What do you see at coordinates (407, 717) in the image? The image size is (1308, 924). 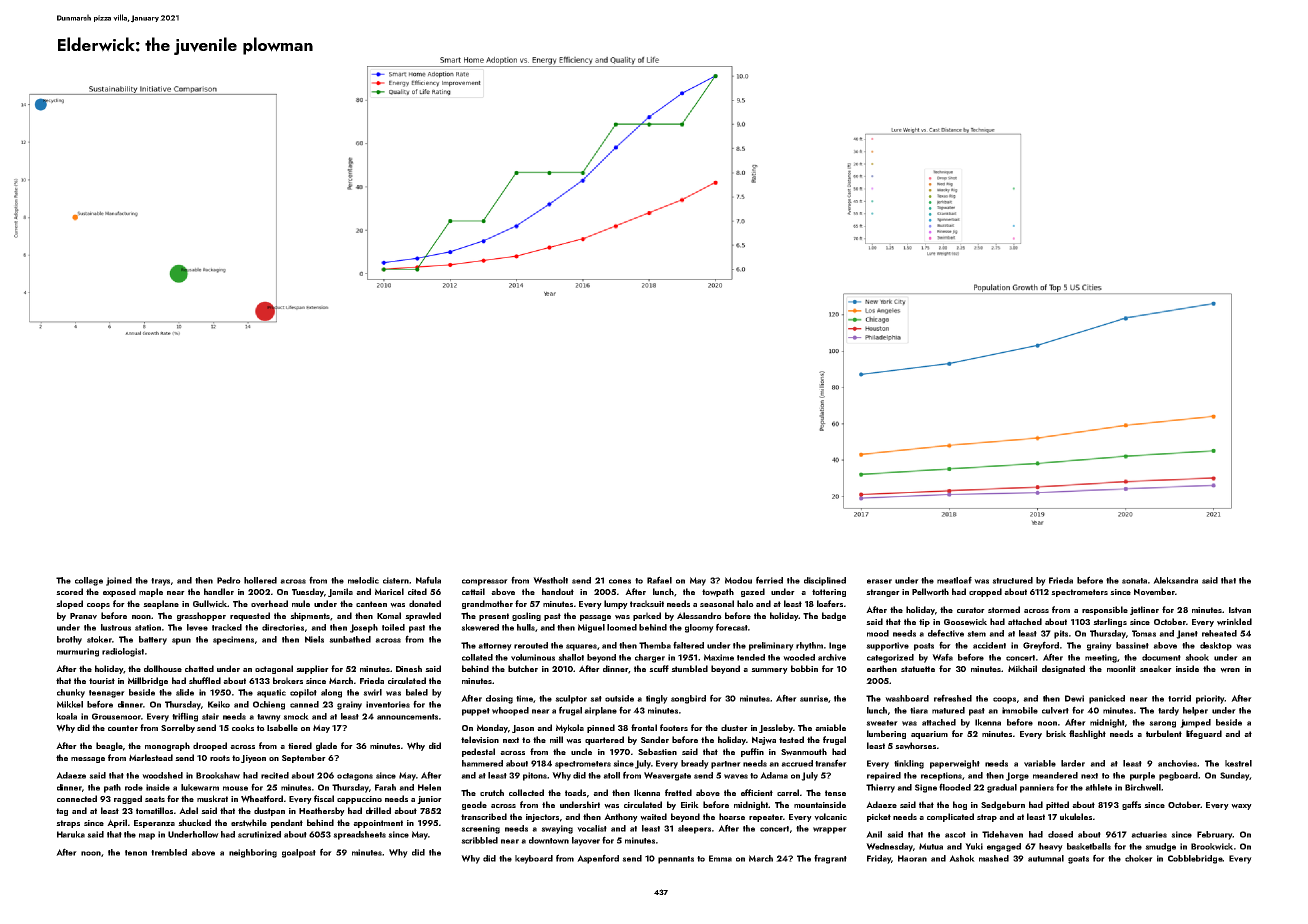 I see `announcements` at bounding box center [407, 717].
